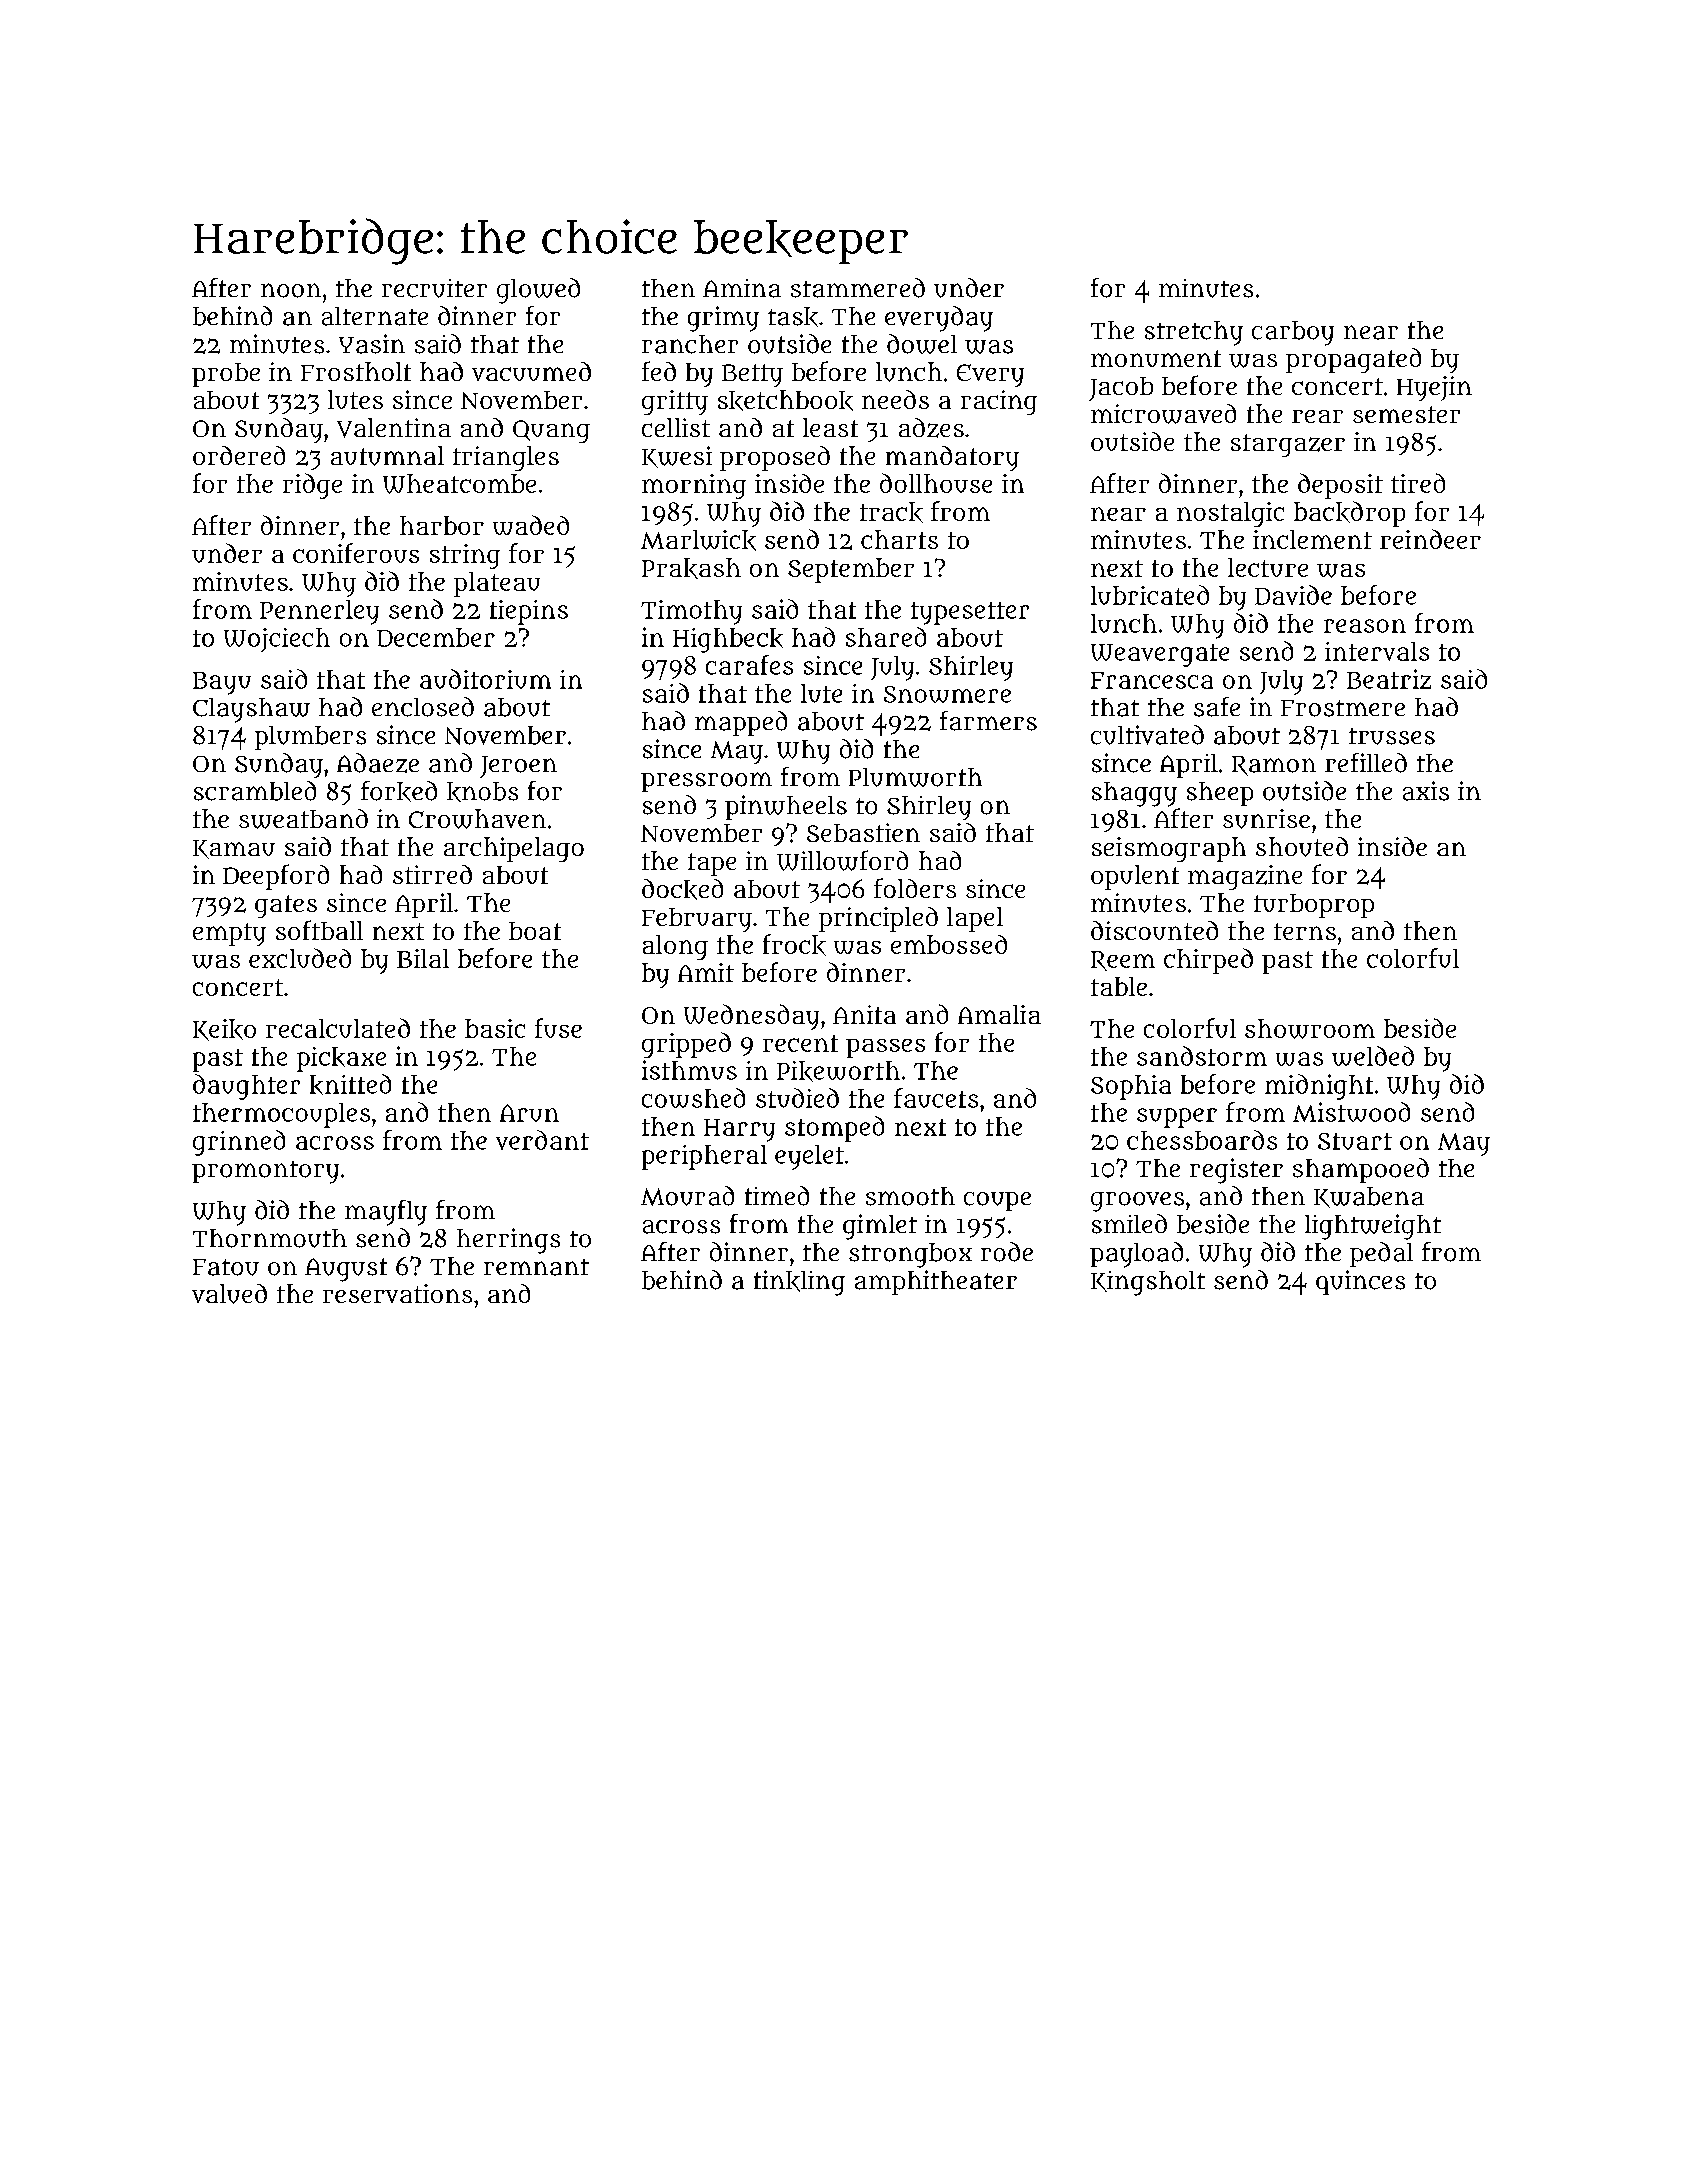  Describe the element at coordinates (1293, 333) in the screenshot. I see `carboy` at that location.
